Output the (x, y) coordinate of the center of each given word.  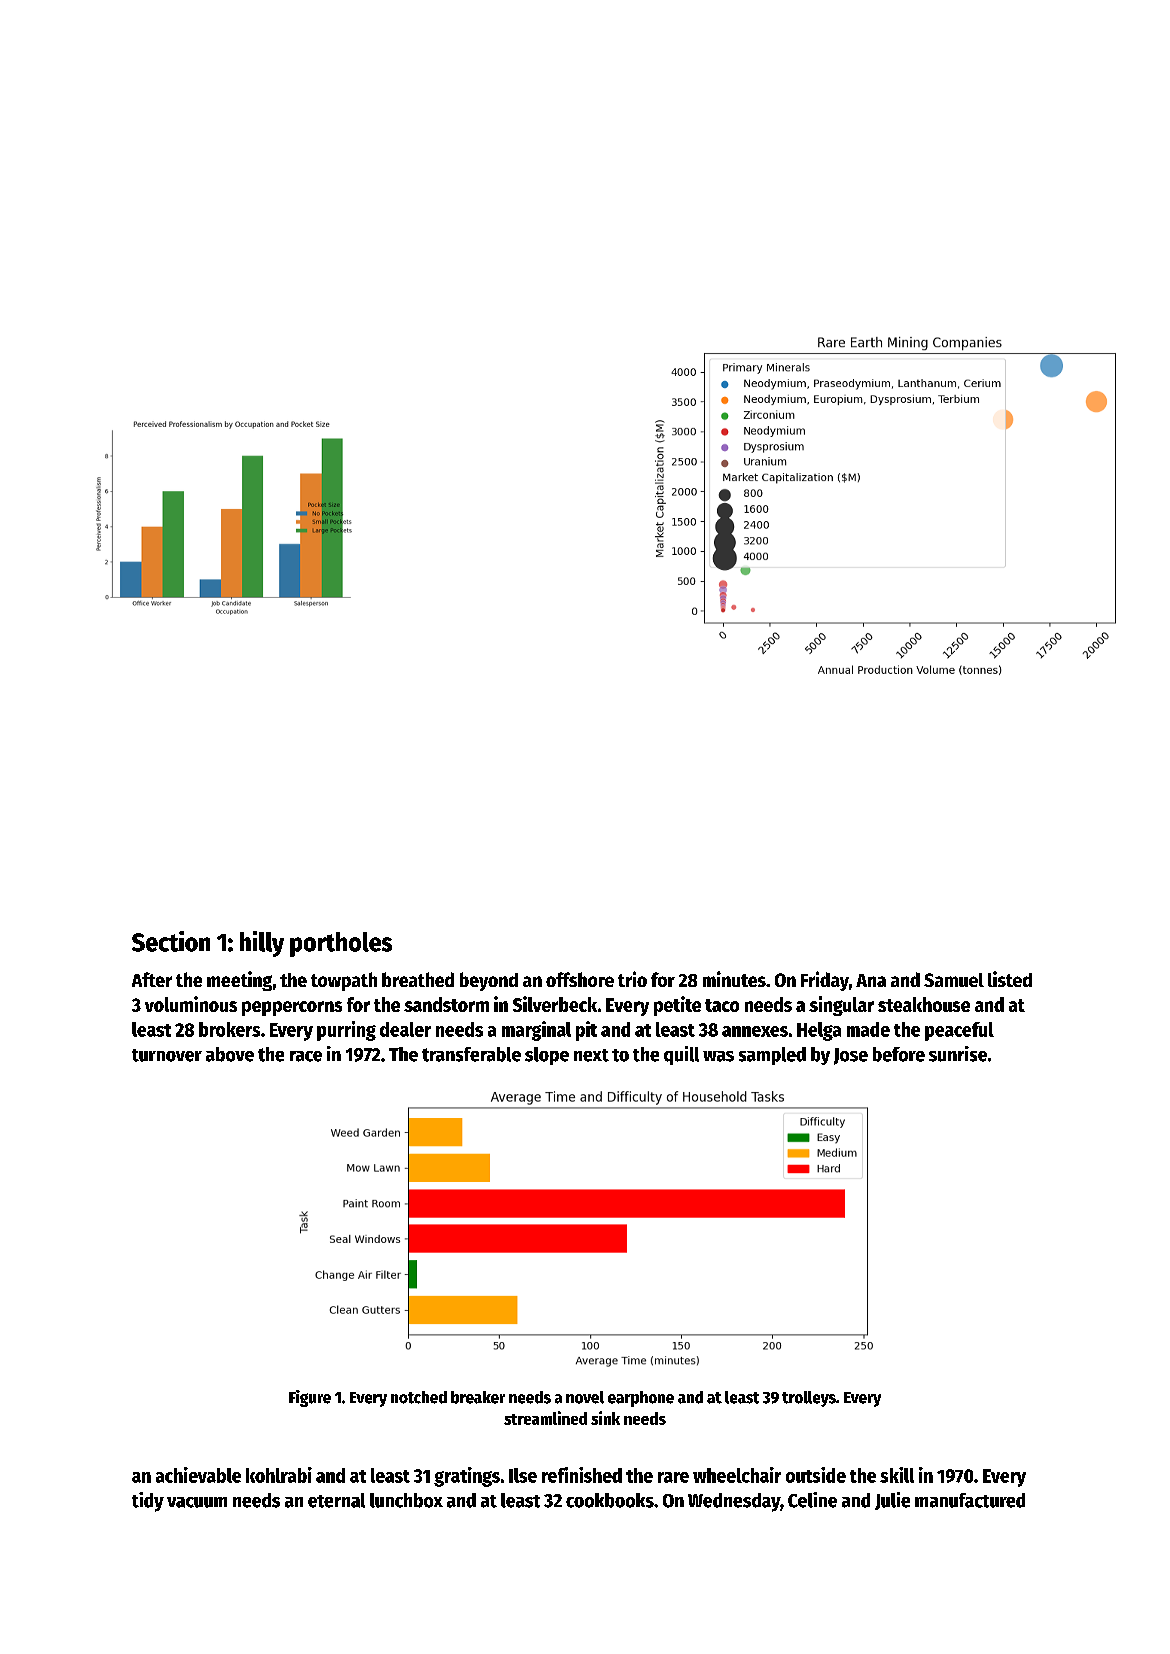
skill (897, 1475)
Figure (310, 1398)
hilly (262, 944)
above (230, 1054)
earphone (641, 1399)
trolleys (809, 1399)
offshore (580, 979)
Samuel (954, 980)
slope (547, 1056)
